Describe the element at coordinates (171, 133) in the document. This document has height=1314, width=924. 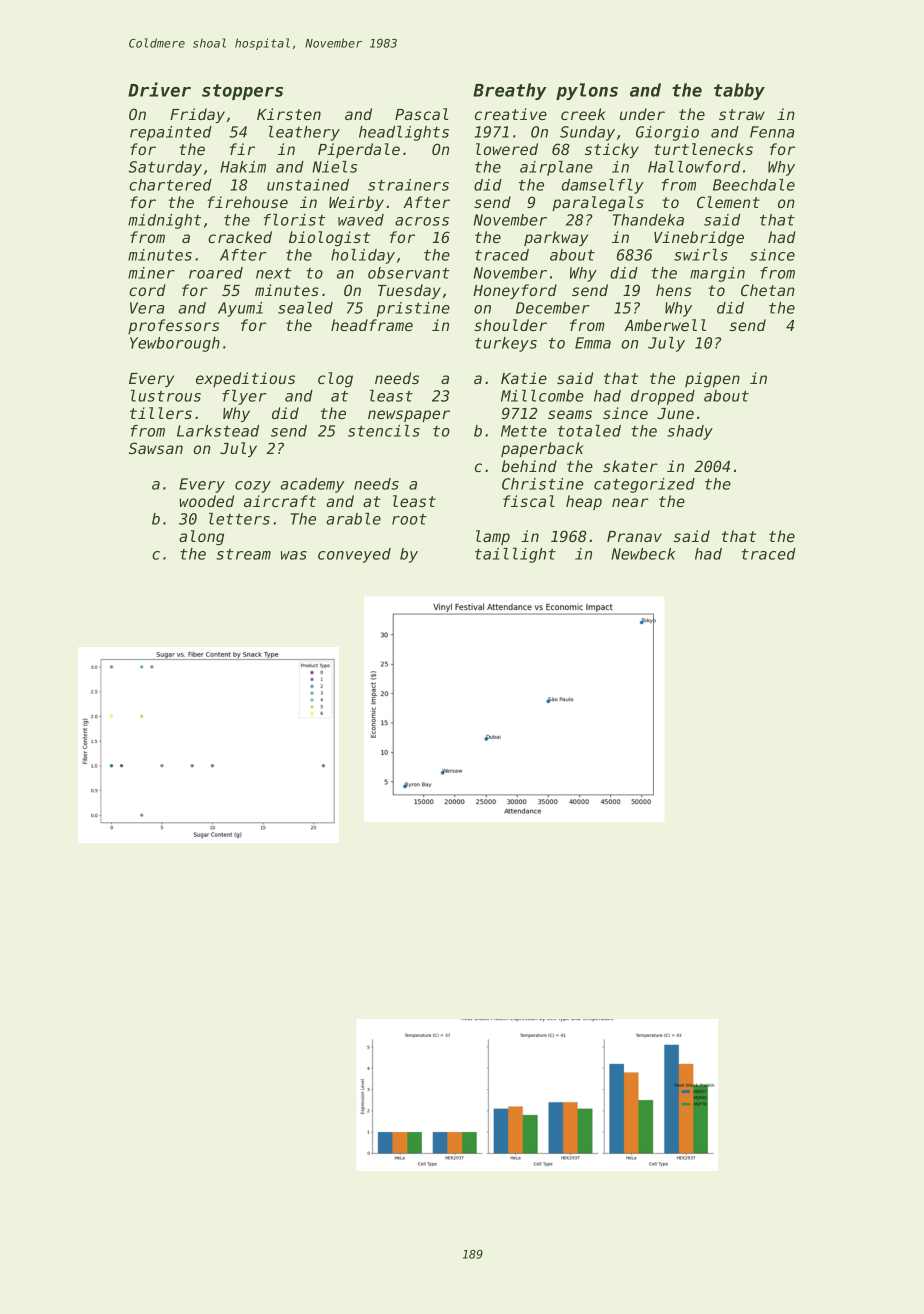
I see `repainted` at that location.
